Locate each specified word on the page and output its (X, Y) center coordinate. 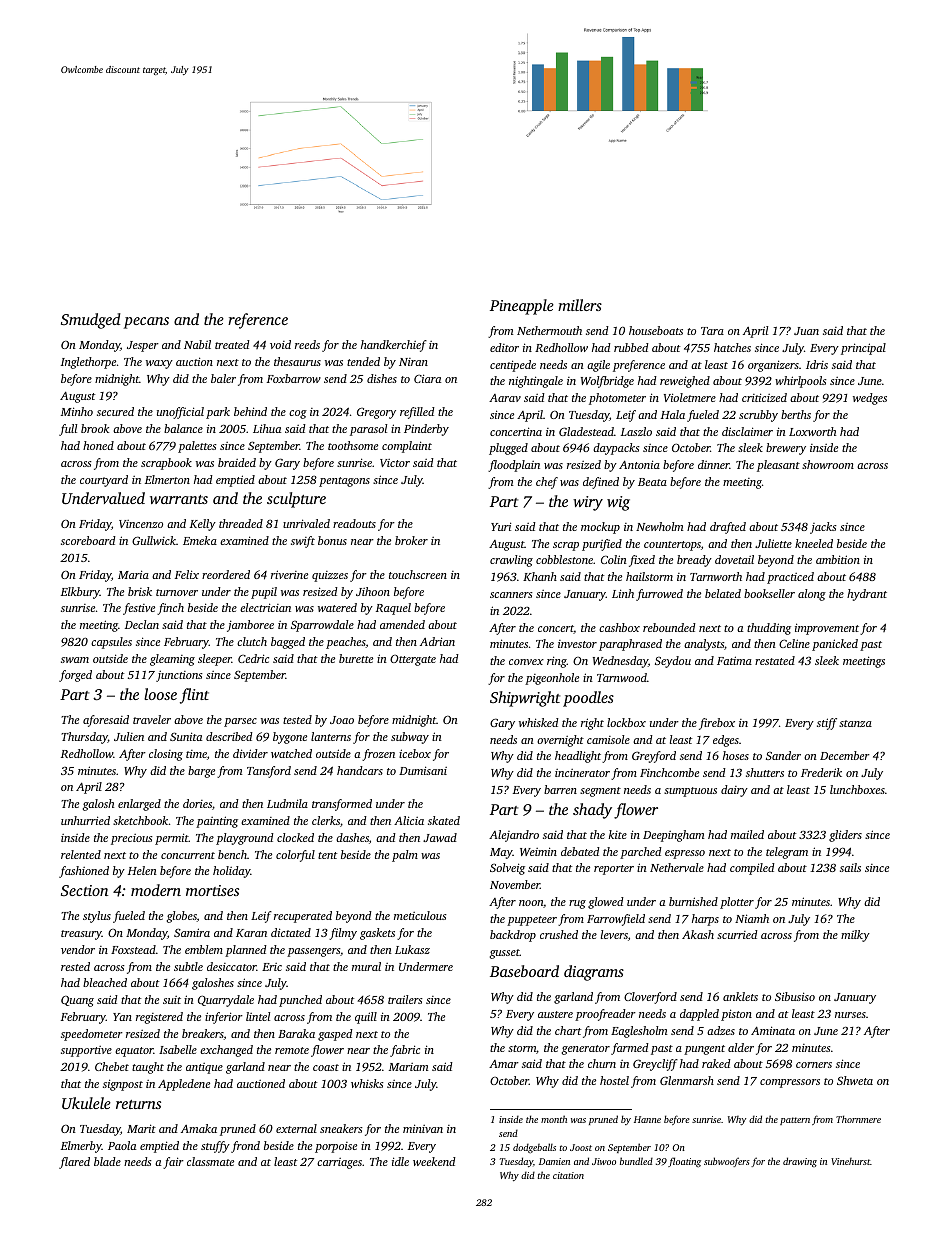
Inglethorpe (88, 363)
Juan (806, 331)
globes (182, 917)
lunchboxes (857, 789)
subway (410, 738)
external (296, 1128)
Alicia (409, 820)
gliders (845, 836)
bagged (288, 643)
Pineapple (522, 307)
